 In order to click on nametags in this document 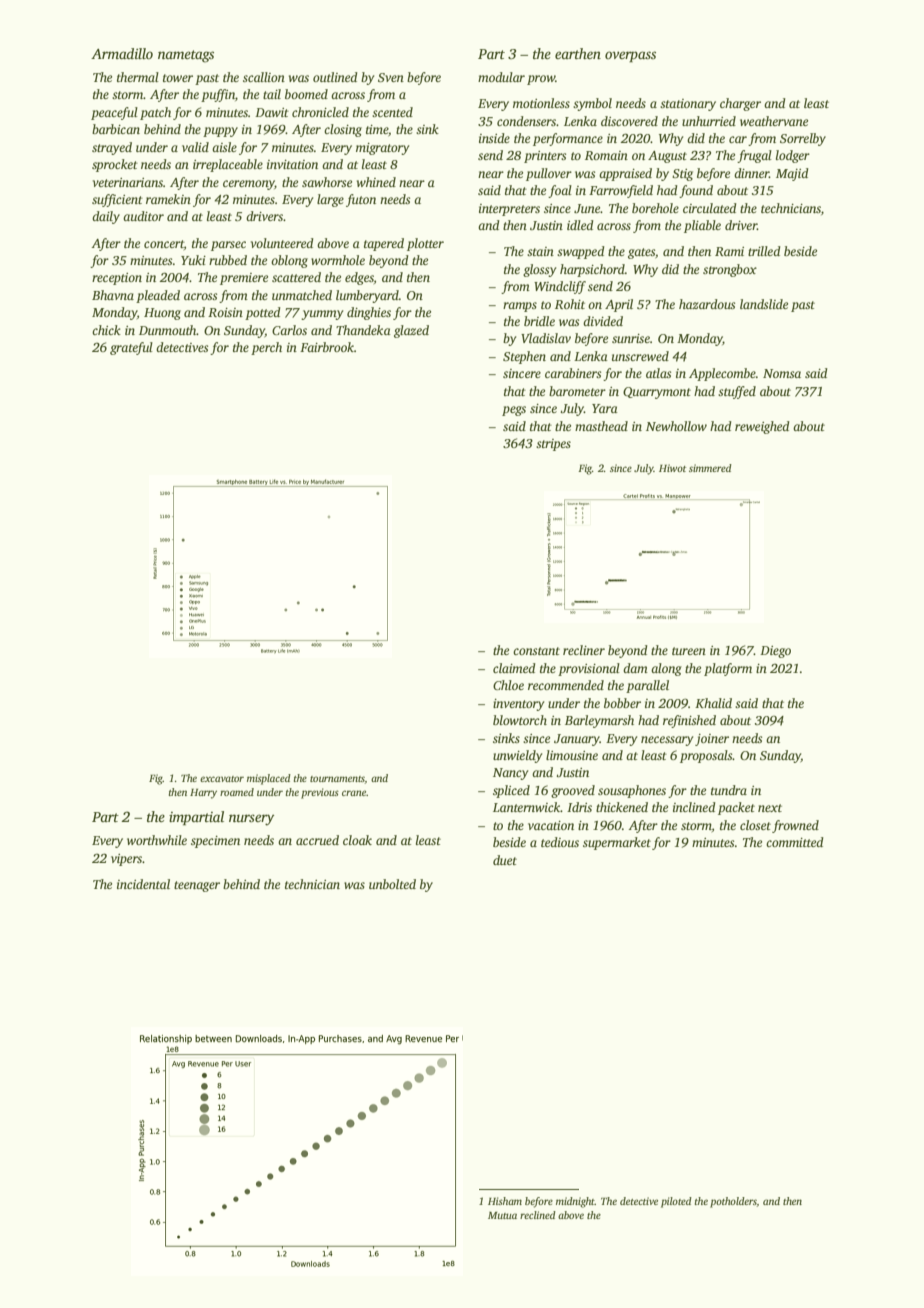, I will do `click(186, 56)`.
